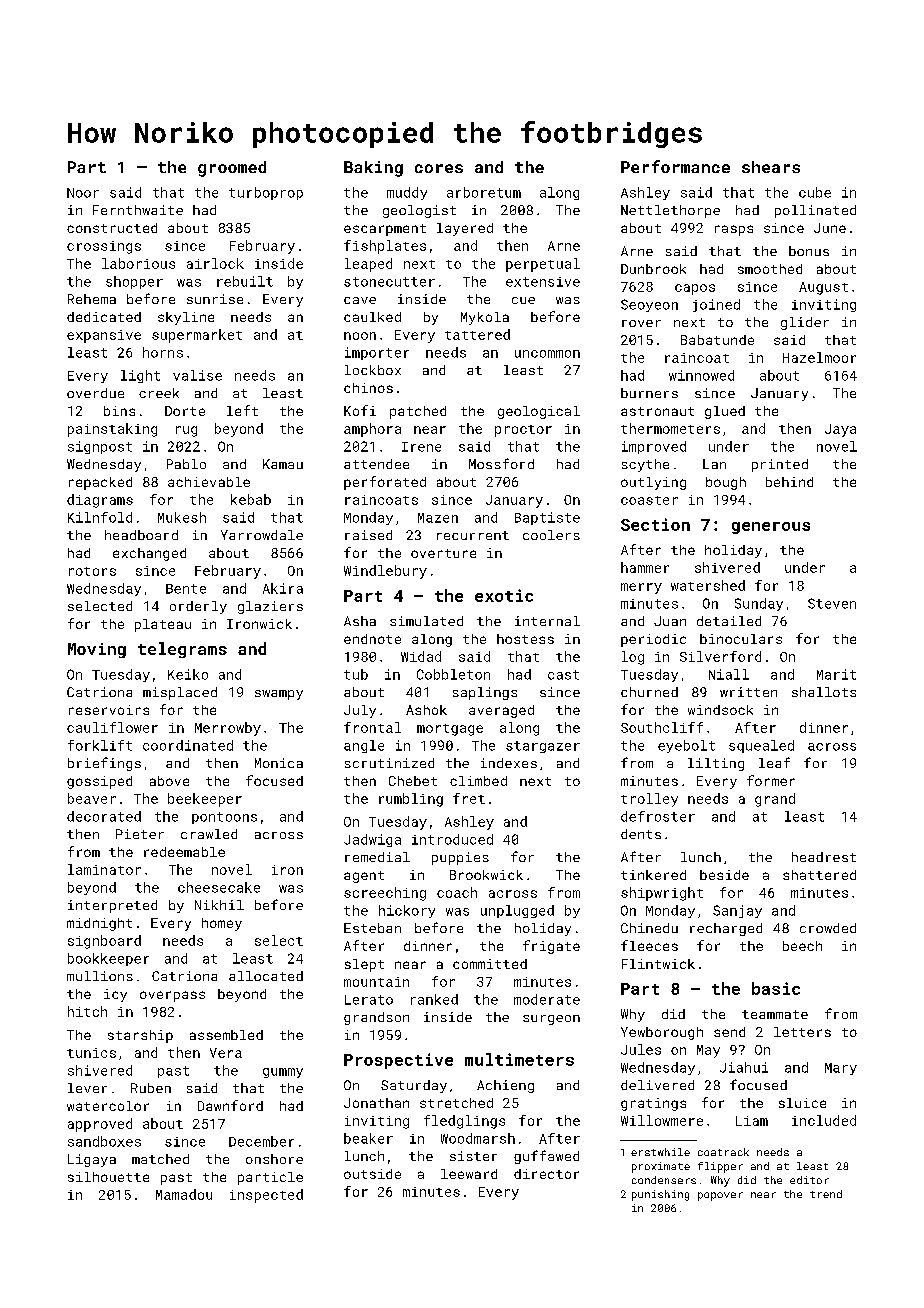 This page has width=924, height=1308. Describe the element at coordinates (140, 834) in the page. I see `Pieter` at that location.
